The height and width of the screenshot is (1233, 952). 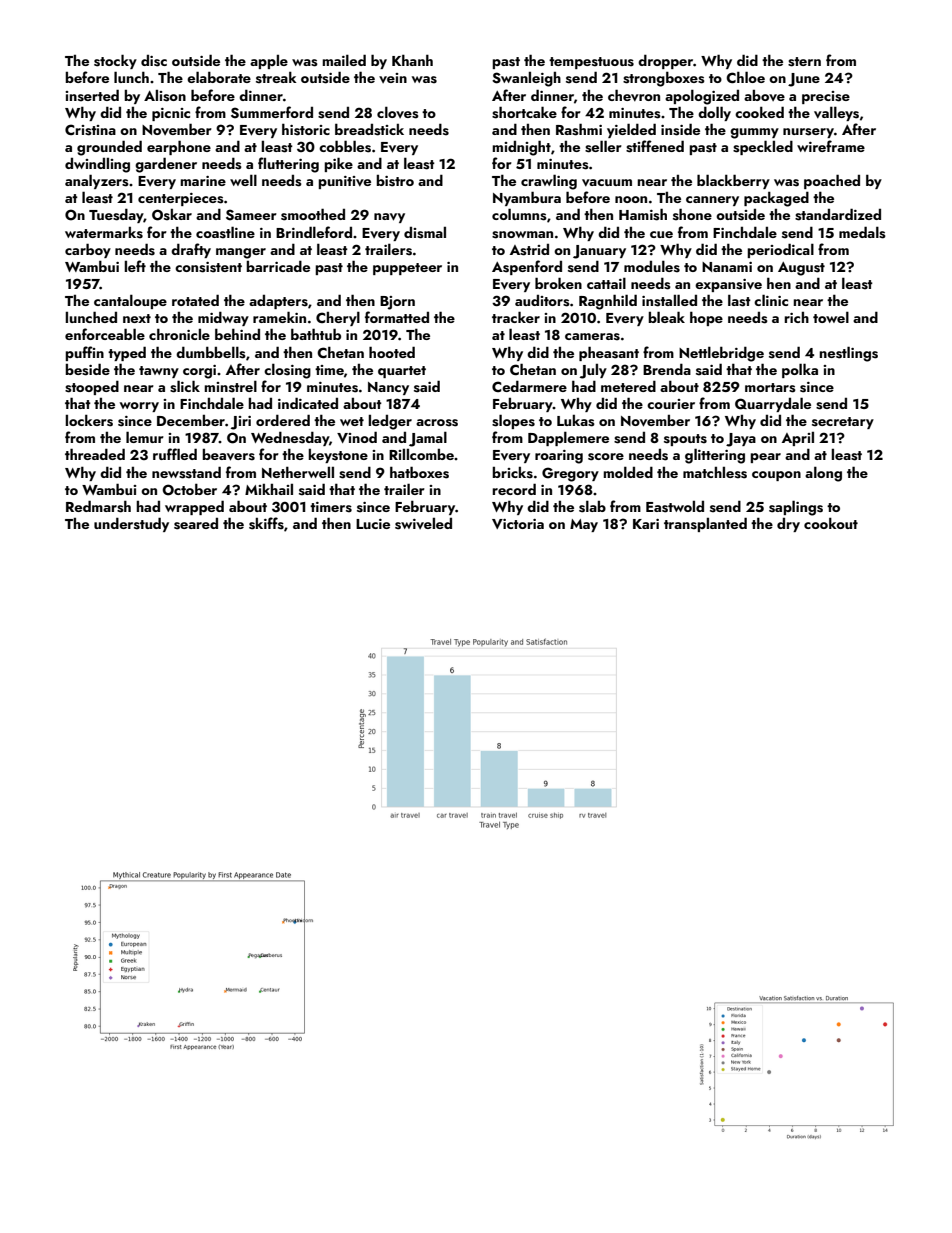 I want to click on medals, so click(x=862, y=232).
